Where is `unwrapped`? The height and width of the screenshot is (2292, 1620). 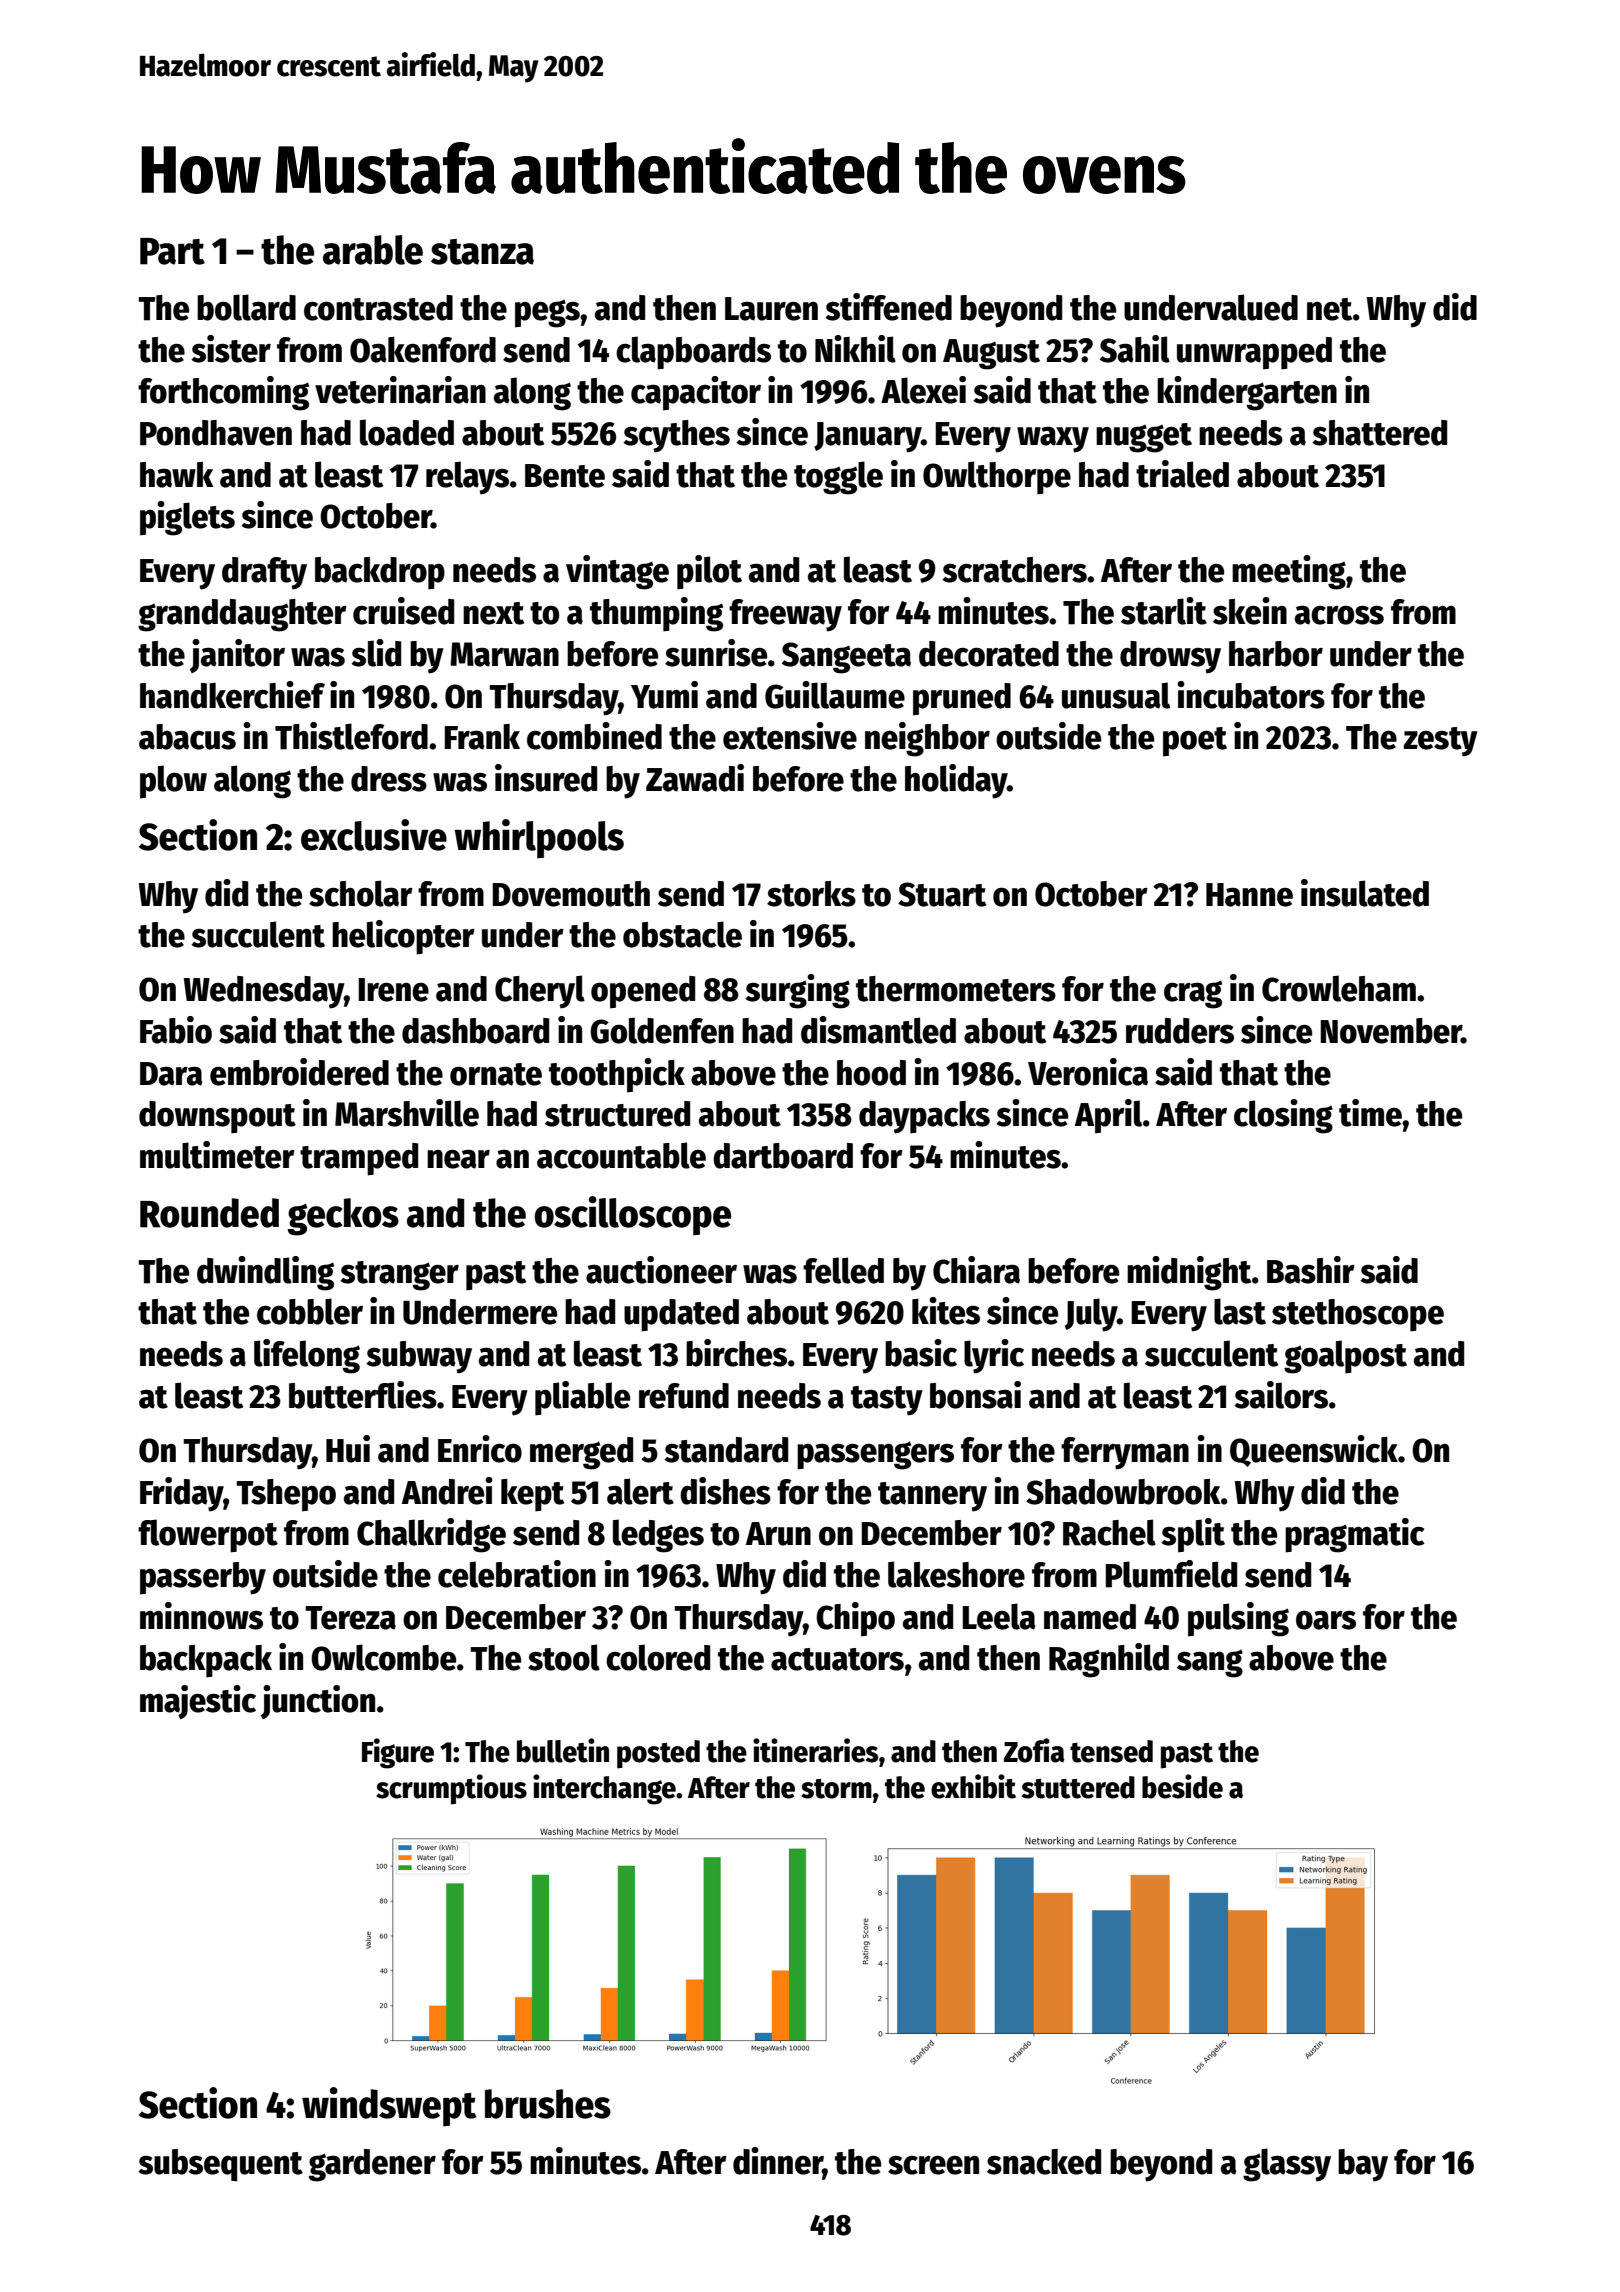 unwrapped is located at coordinates (1254, 353).
